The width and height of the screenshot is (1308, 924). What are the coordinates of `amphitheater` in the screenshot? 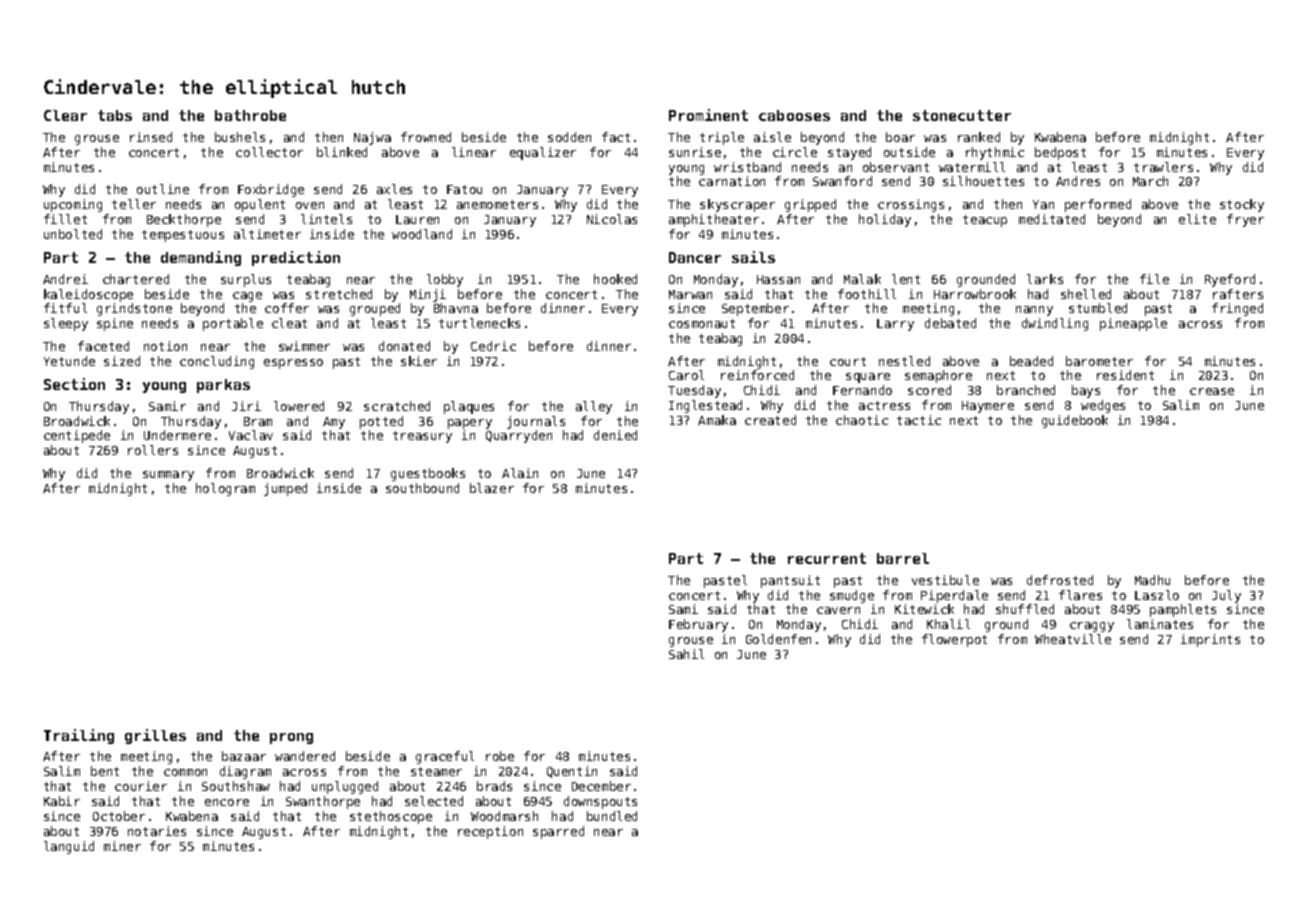 It's located at (714, 220).
